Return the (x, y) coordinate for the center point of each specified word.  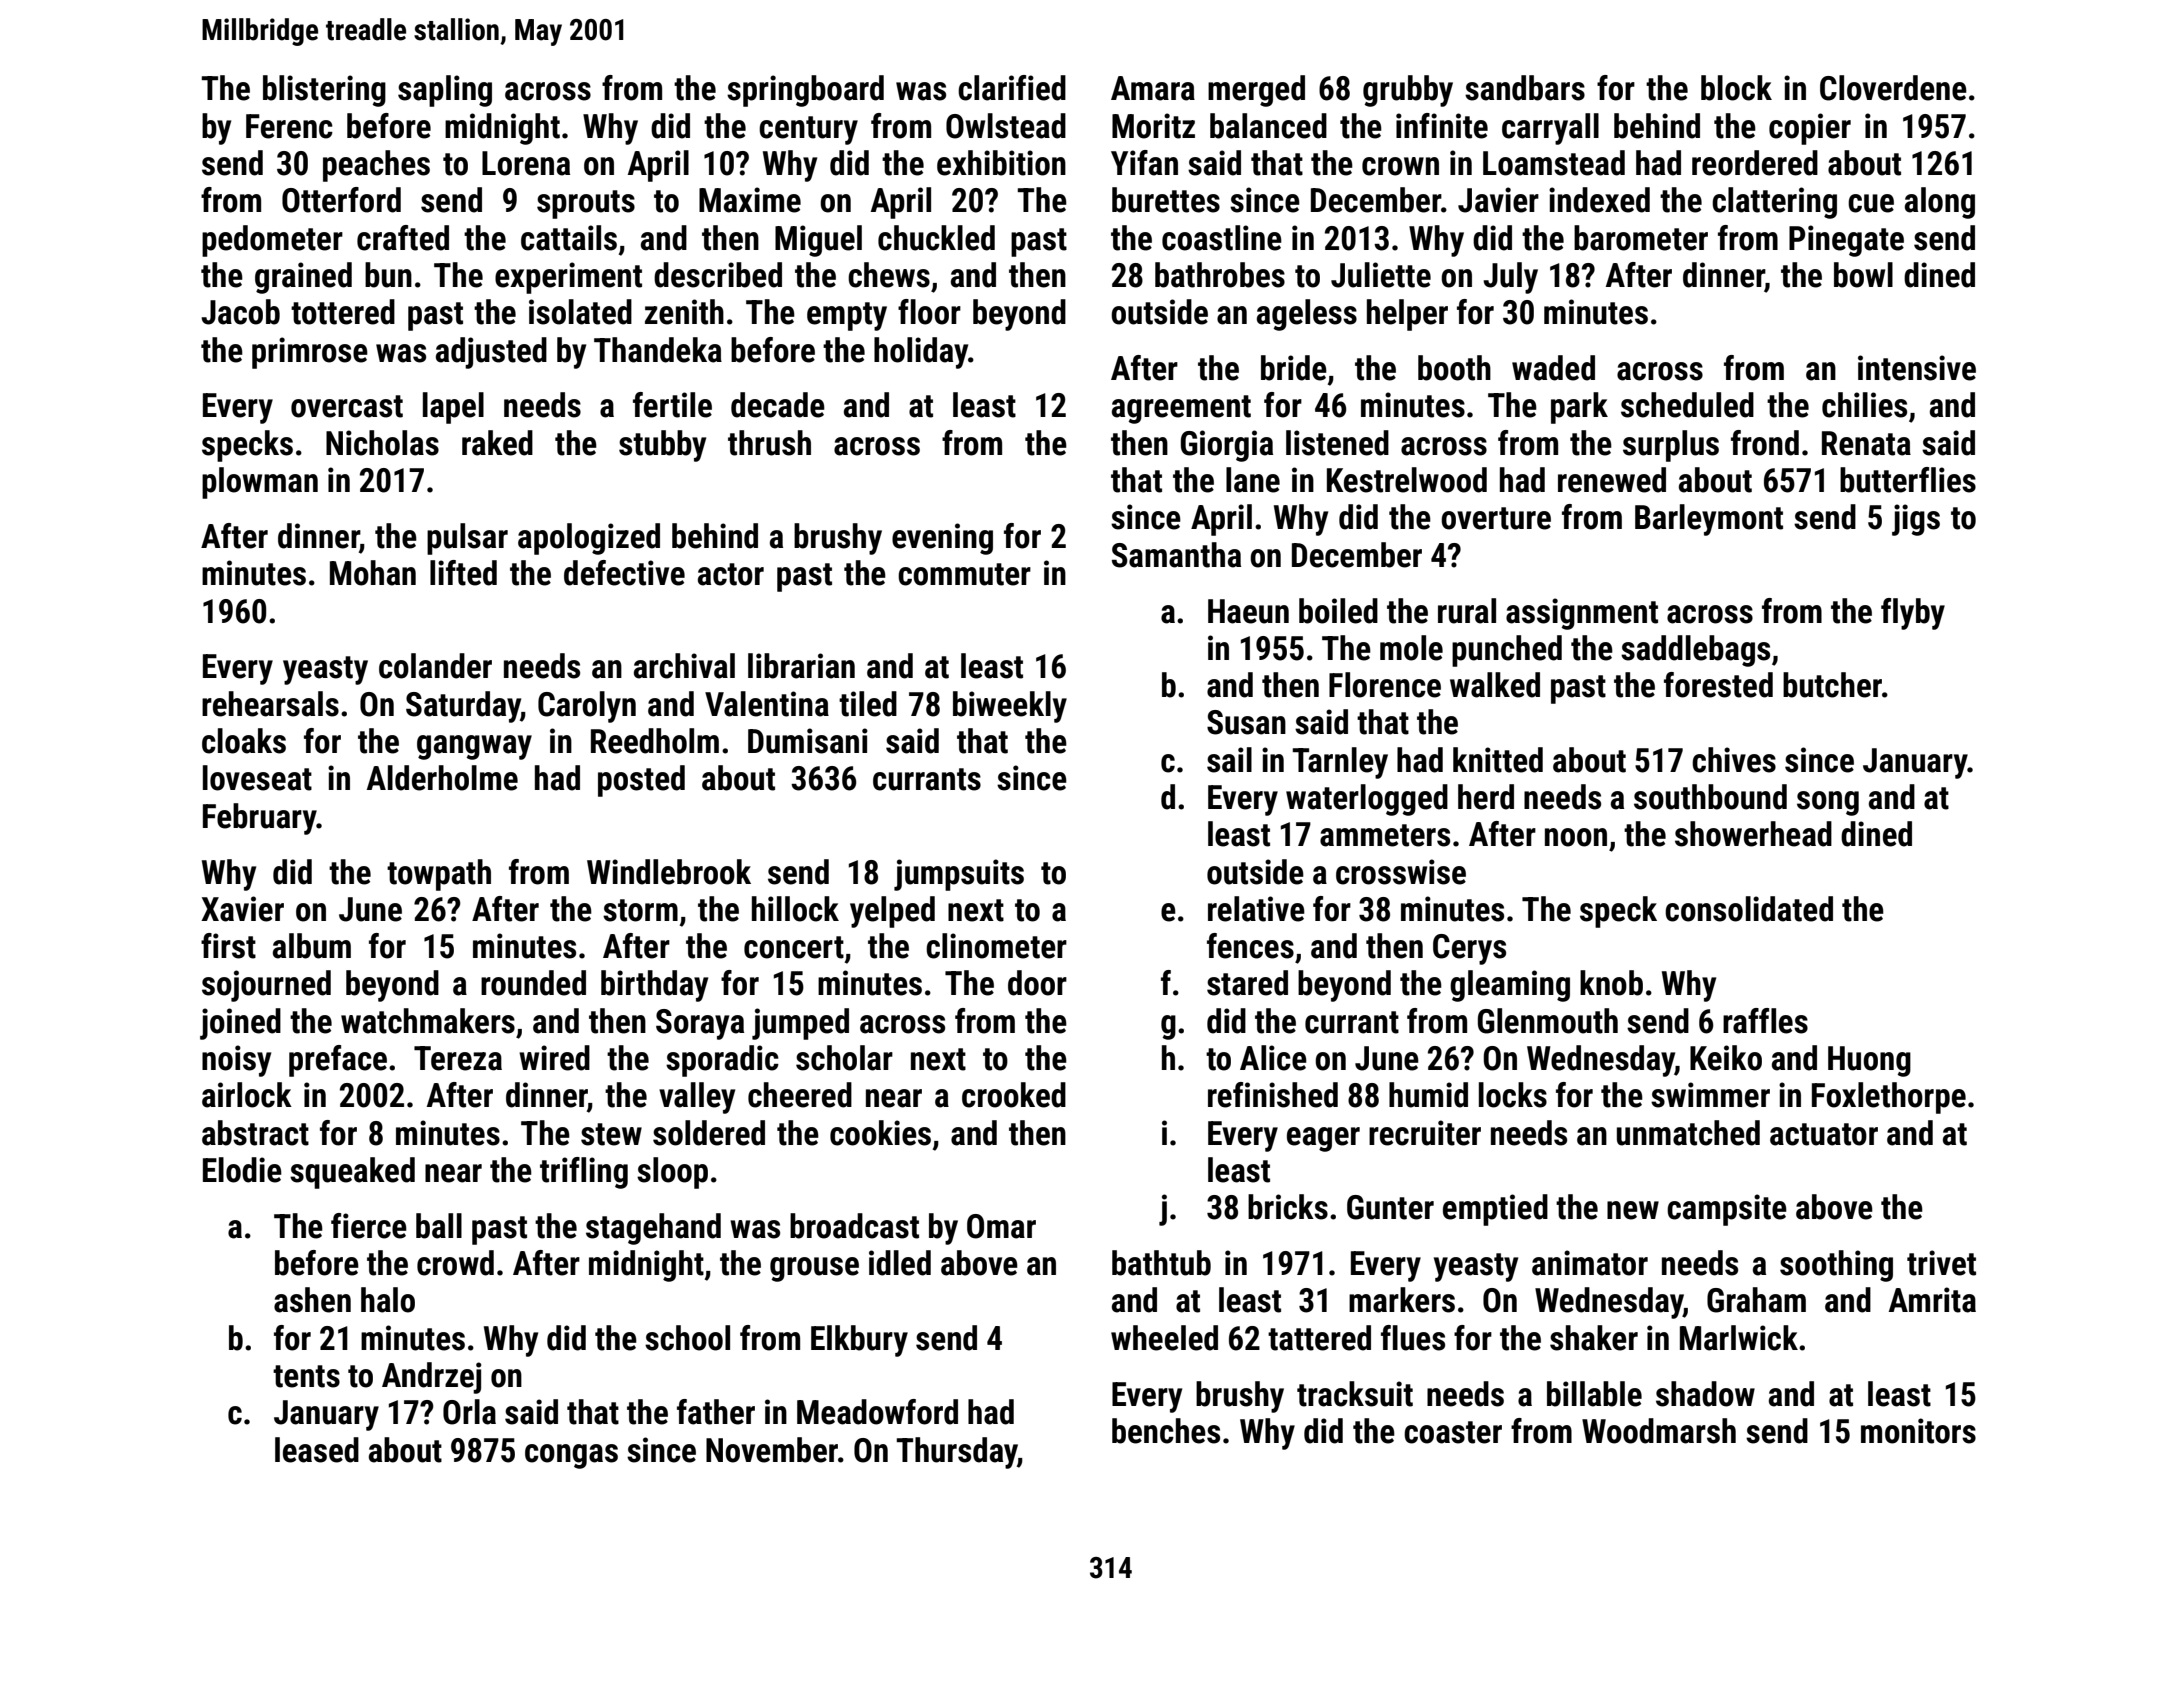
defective (624, 573)
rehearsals (270, 704)
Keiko (1726, 1058)
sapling (445, 91)
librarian (801, 666)
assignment (1582, 614)
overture (1496, 518)
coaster (1453, 1432)
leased (317, 1450)
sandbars (1525, 88)
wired (554, 1058)
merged (1256, 91)
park (1579, 408)
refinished (1273, 1095)
